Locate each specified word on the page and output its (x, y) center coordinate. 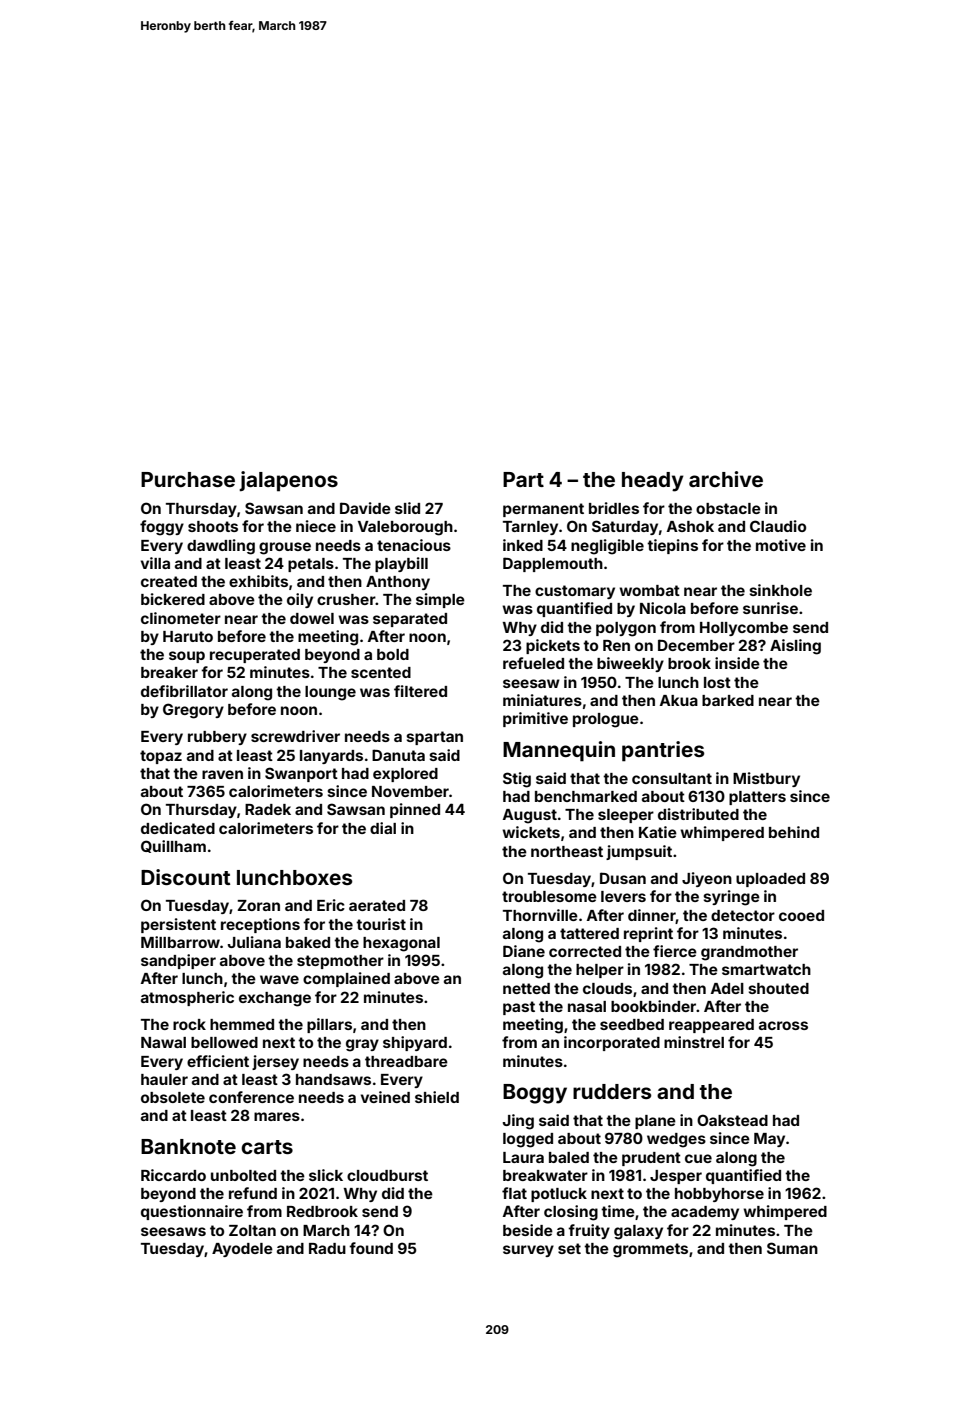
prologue (606, 720)
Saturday (625, 527)
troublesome (549, 896)
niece (316, 526)
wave (279, 979)
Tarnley (530, 528)
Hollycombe (744, 629)
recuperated (255, 656)
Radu (327, 1248)
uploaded (770, 880)
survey (528, 1251)
